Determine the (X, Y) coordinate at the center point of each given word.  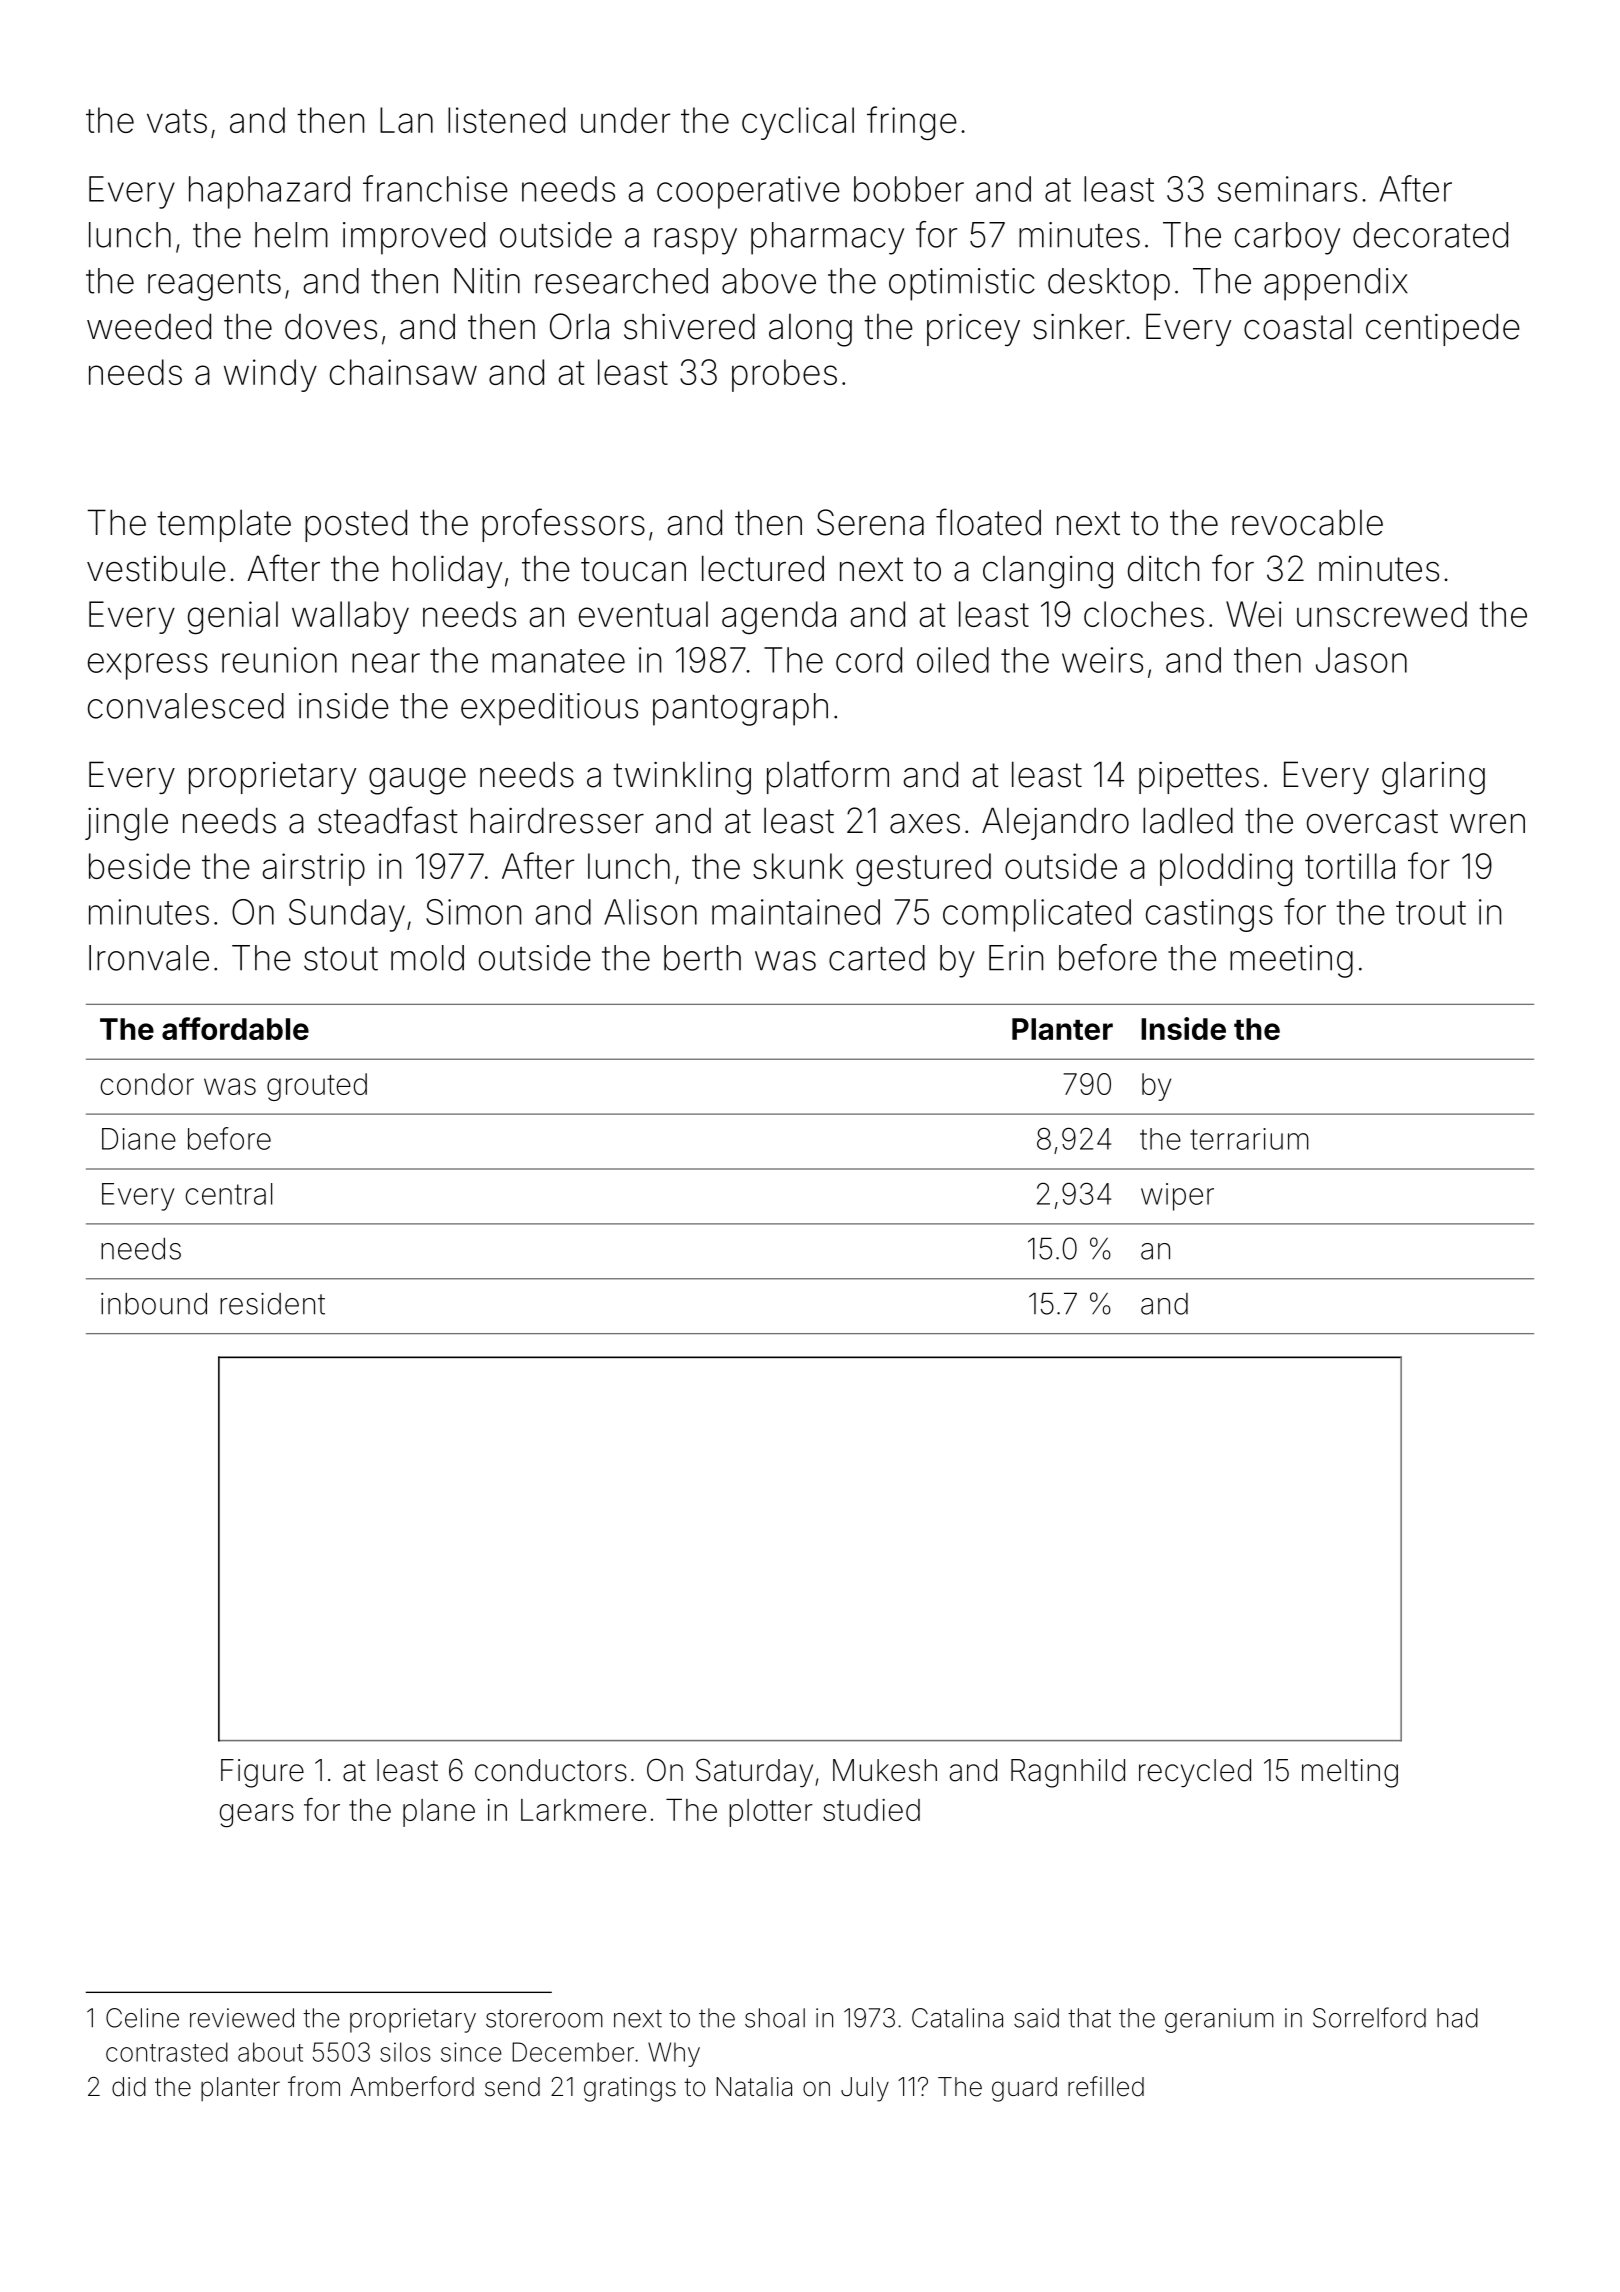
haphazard (269, 192)
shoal (775, 2018)
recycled (1195, 1773)
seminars (1287, 189)
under (625, 120)
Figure (262, 1773)
